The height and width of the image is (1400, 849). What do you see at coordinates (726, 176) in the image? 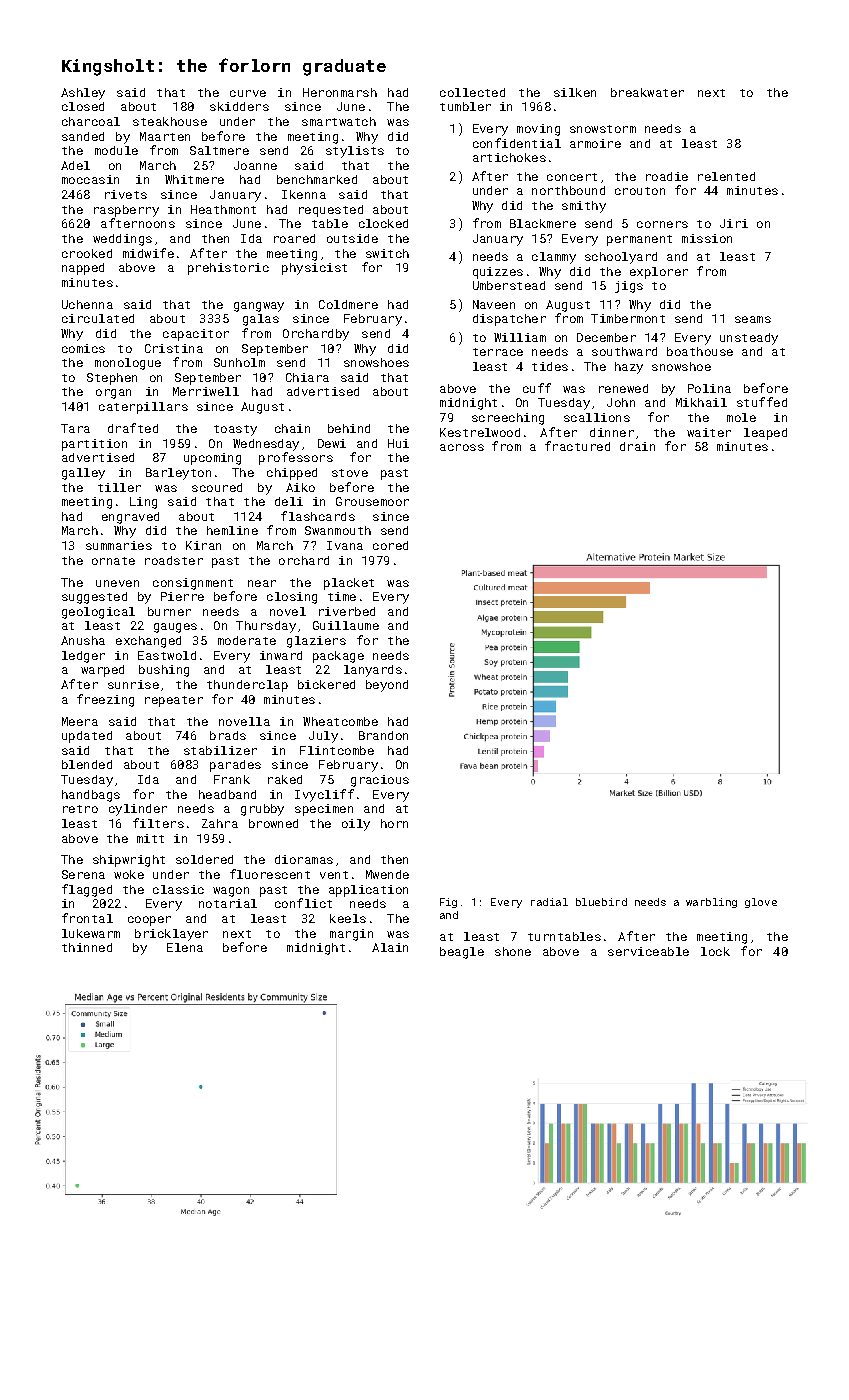
I see `relented` at bounding box center [726, 176].
